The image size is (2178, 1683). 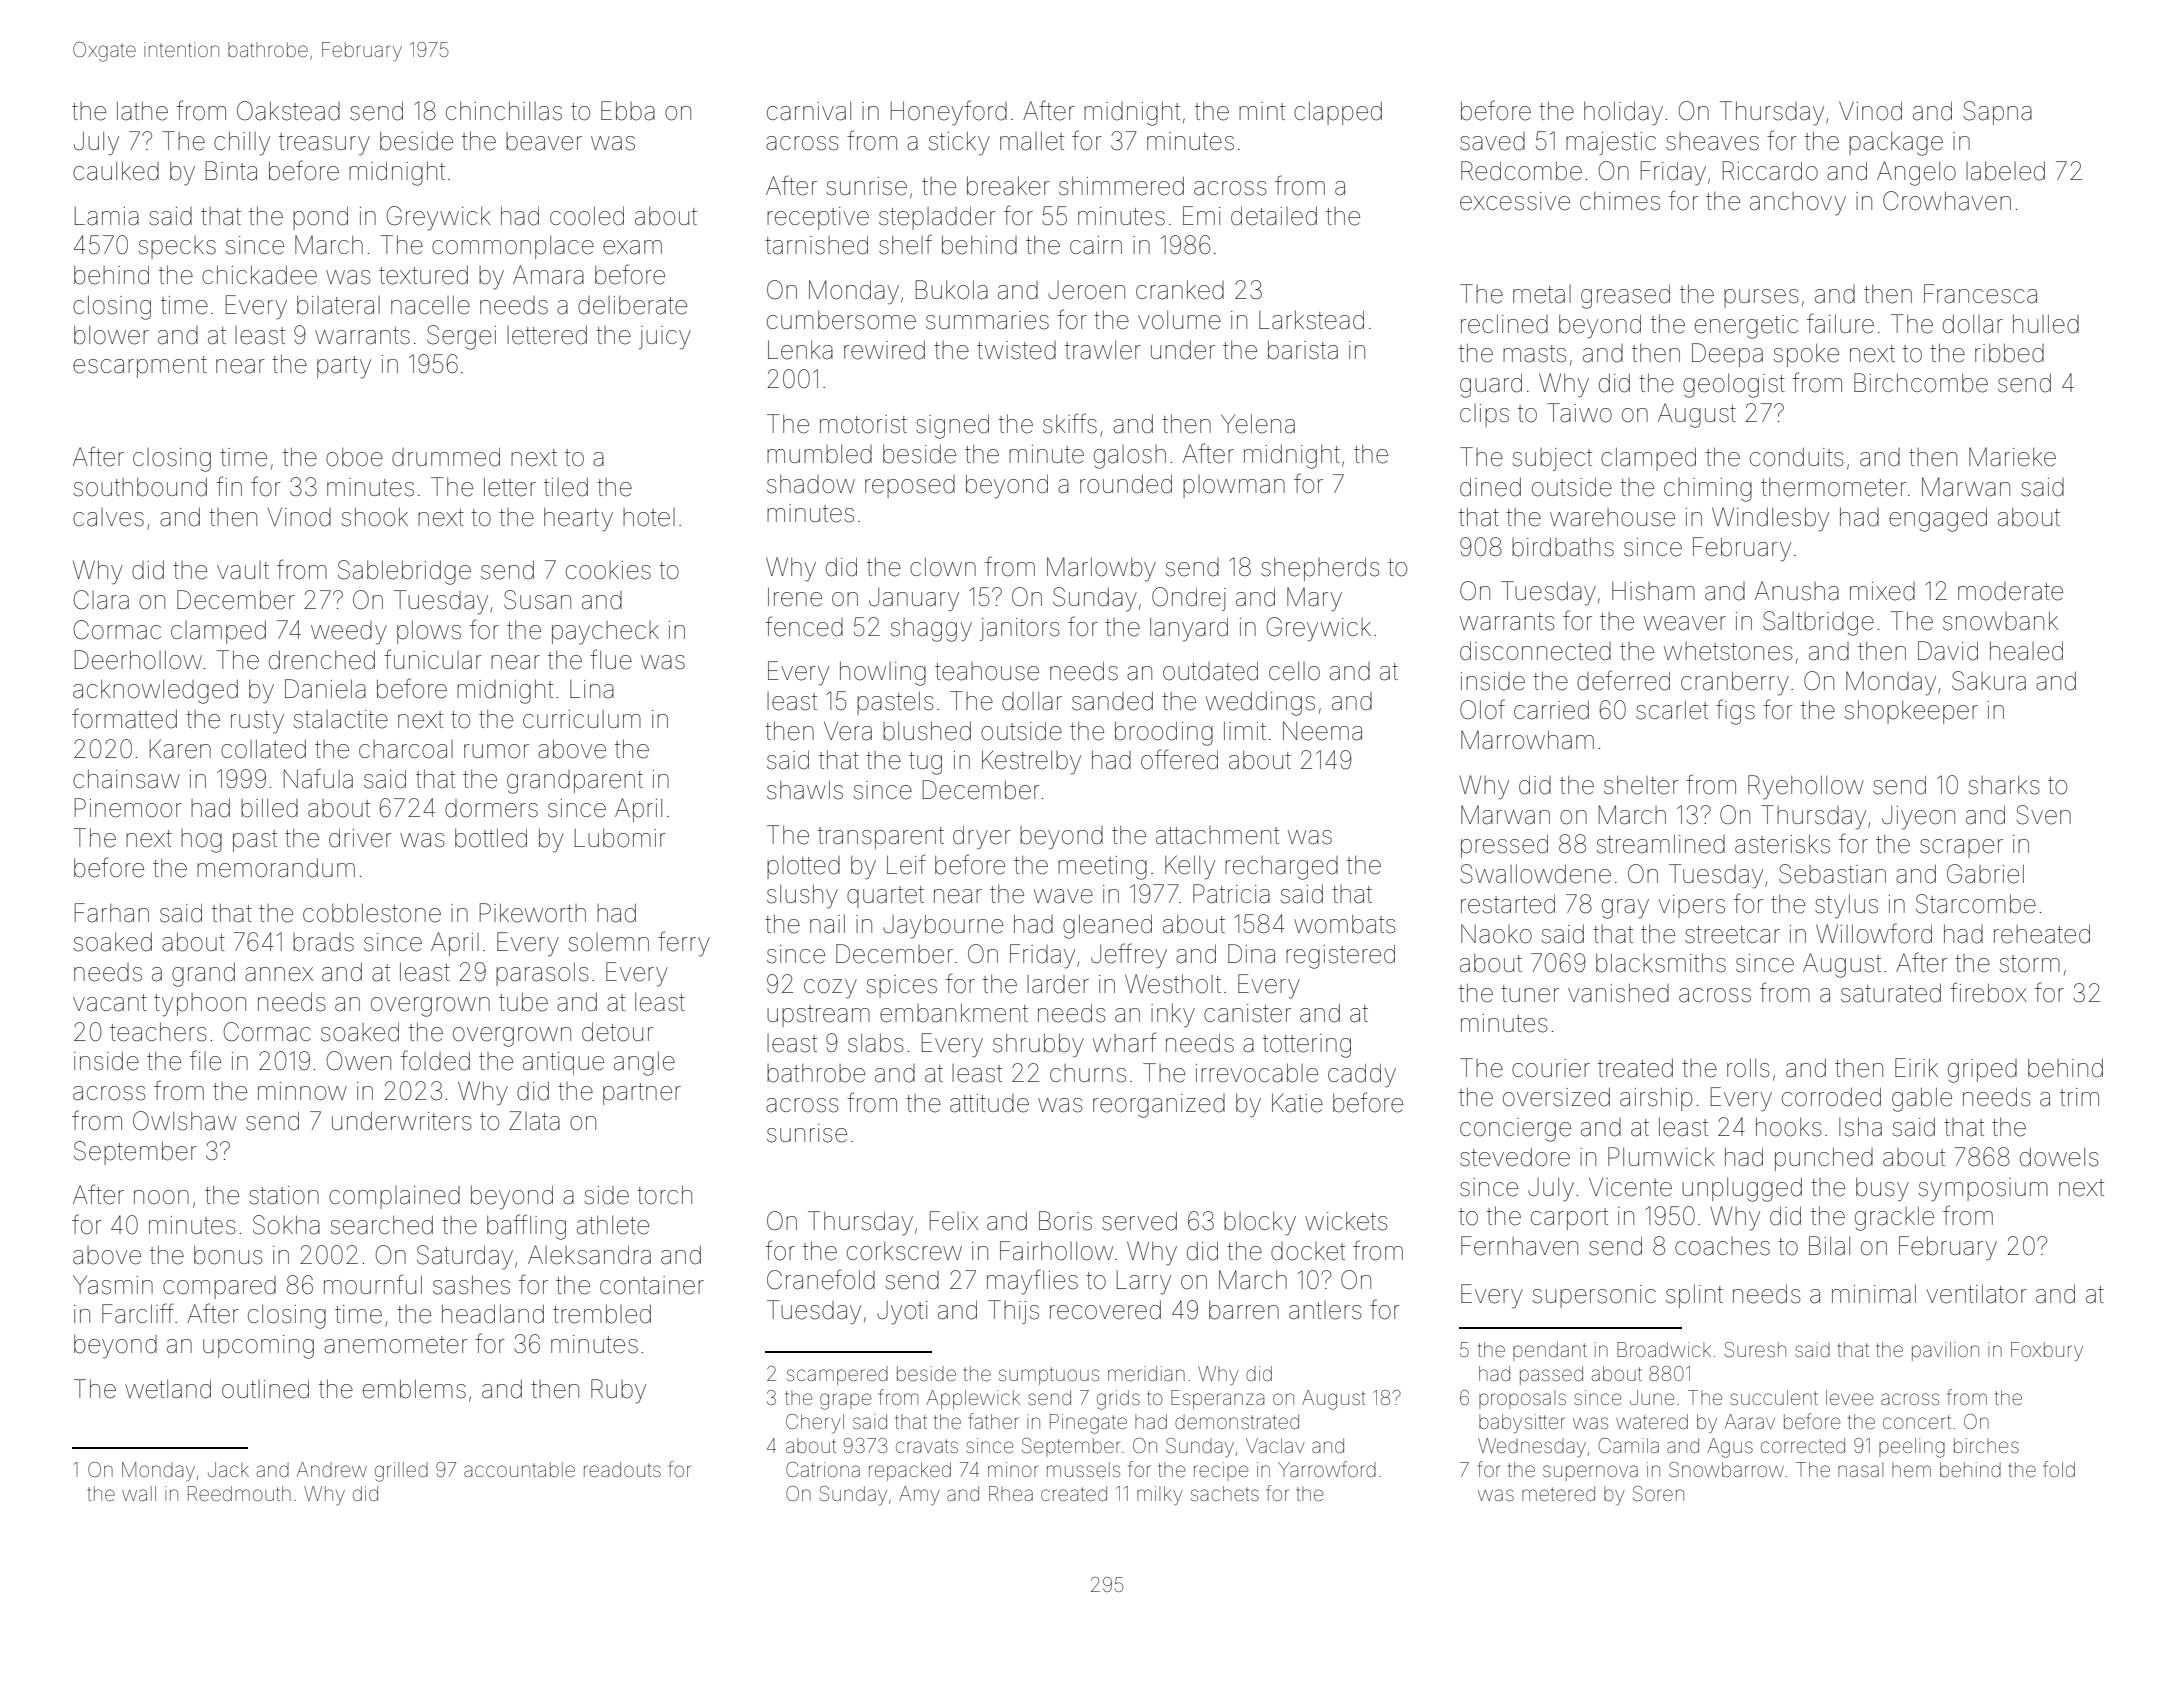 I want to click on Sapna, so click(x=1997, y=113).
